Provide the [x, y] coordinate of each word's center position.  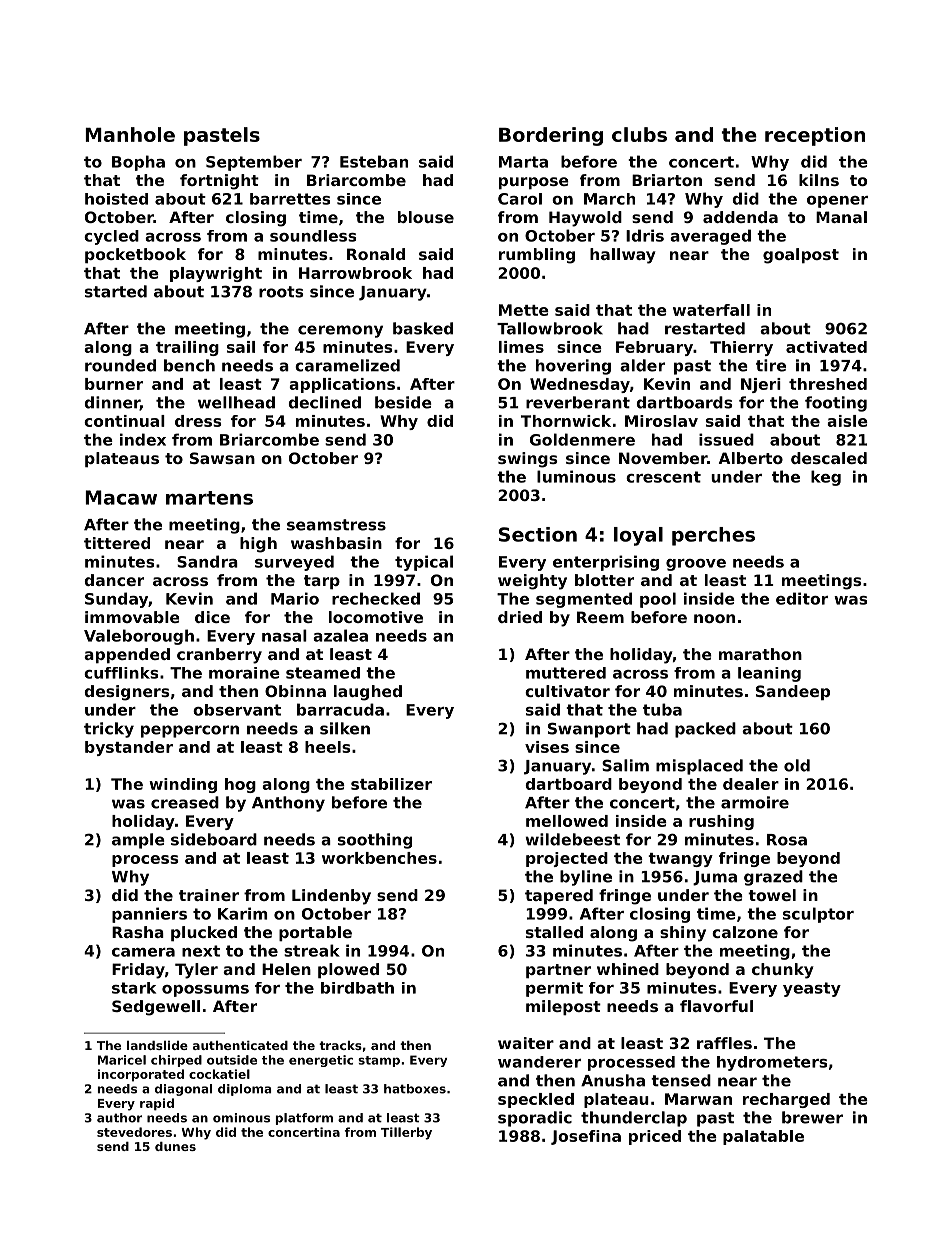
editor [802, 598]
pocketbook [135, 255]
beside [403, 402]
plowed [348, 970]
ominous [241, 1118]
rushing [721, 822]
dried [520, 617]
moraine [244, 673]
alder [642, 365]
